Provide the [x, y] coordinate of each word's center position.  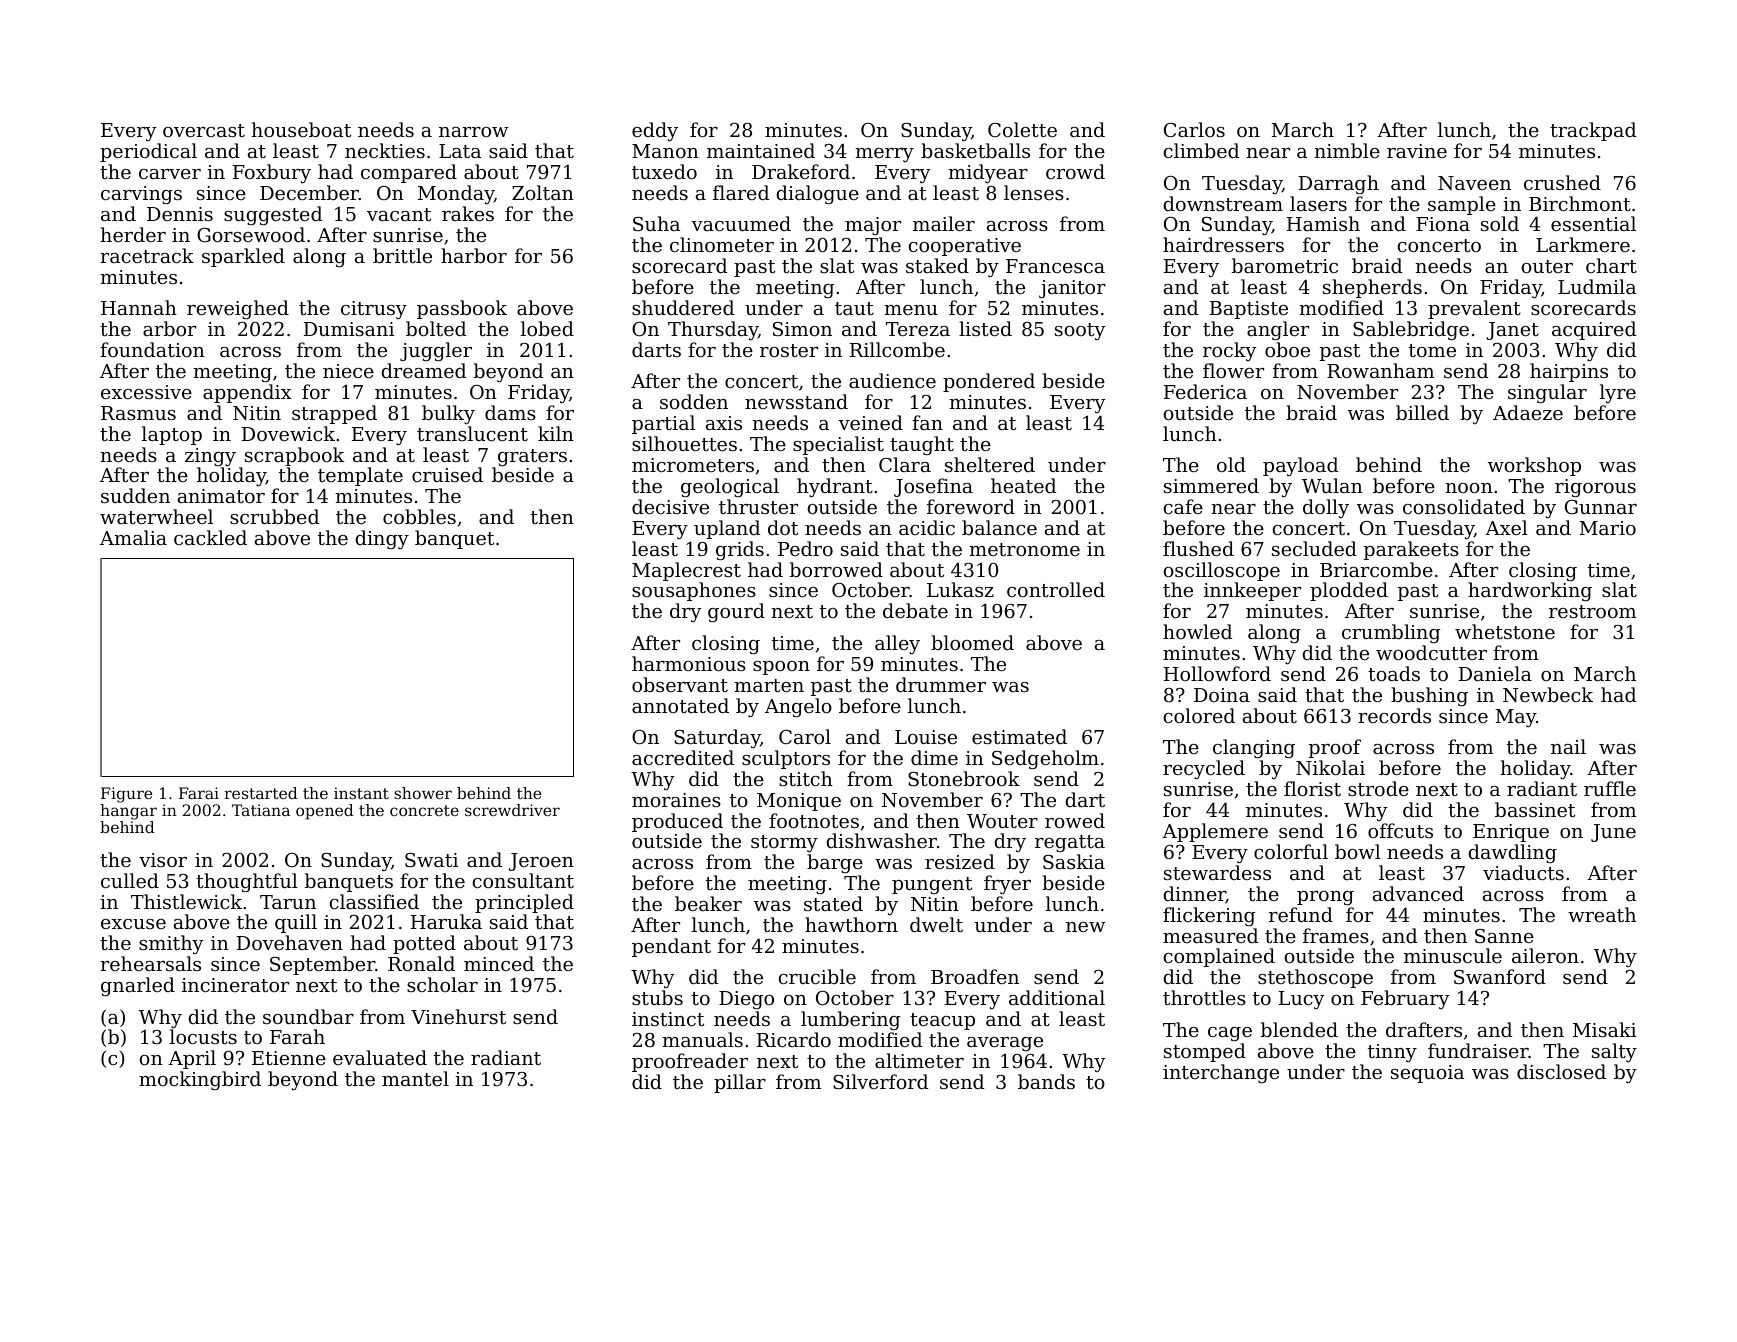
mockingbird [200, 1080]
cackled [210, 537]
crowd [1075, 171]
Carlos [1194, 129]
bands [1046, 1081]
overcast [204, 130]
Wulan [1332, 485]
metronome [1024, 549]
